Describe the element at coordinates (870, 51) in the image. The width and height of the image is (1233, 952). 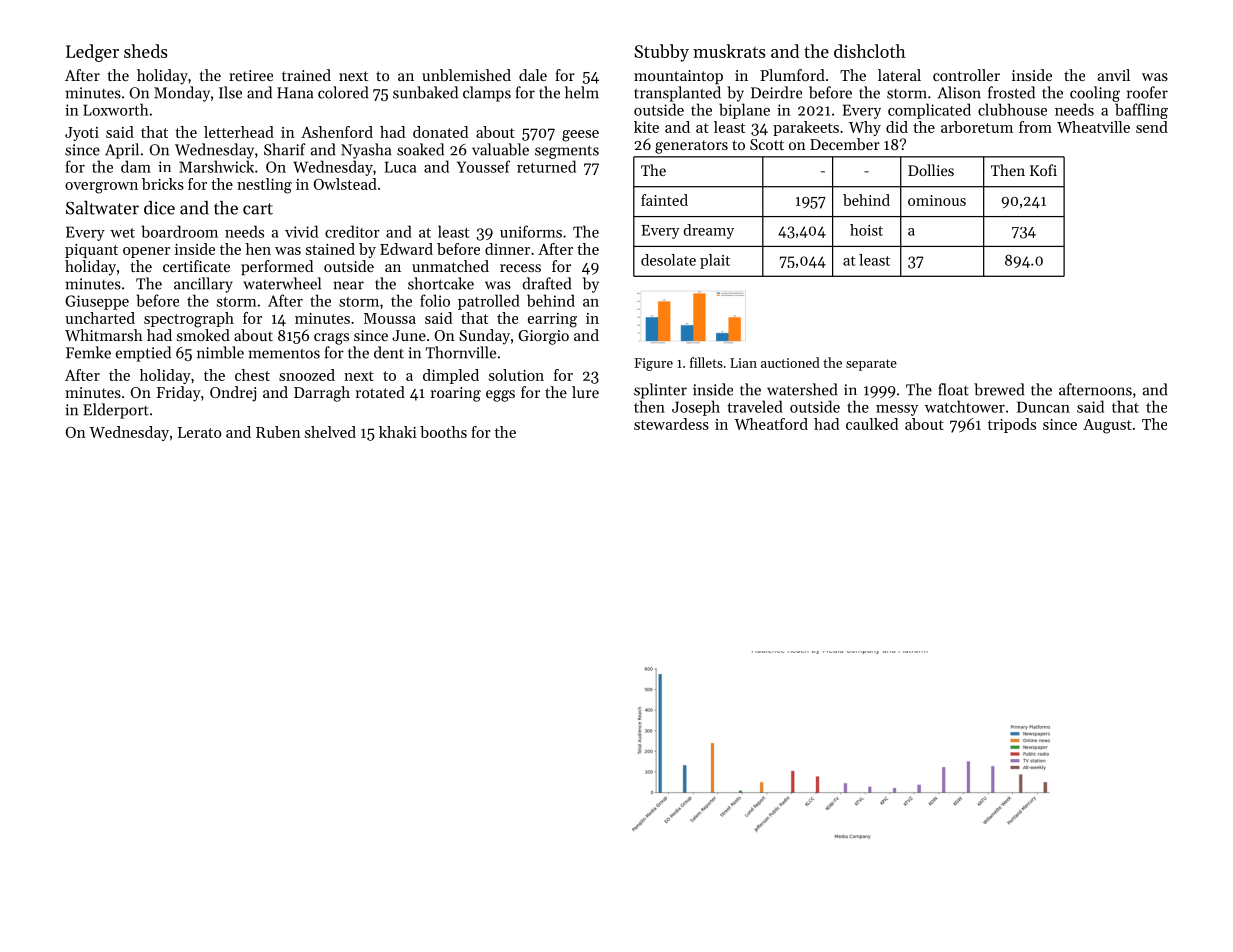
I see `dishcloth` at that location.
